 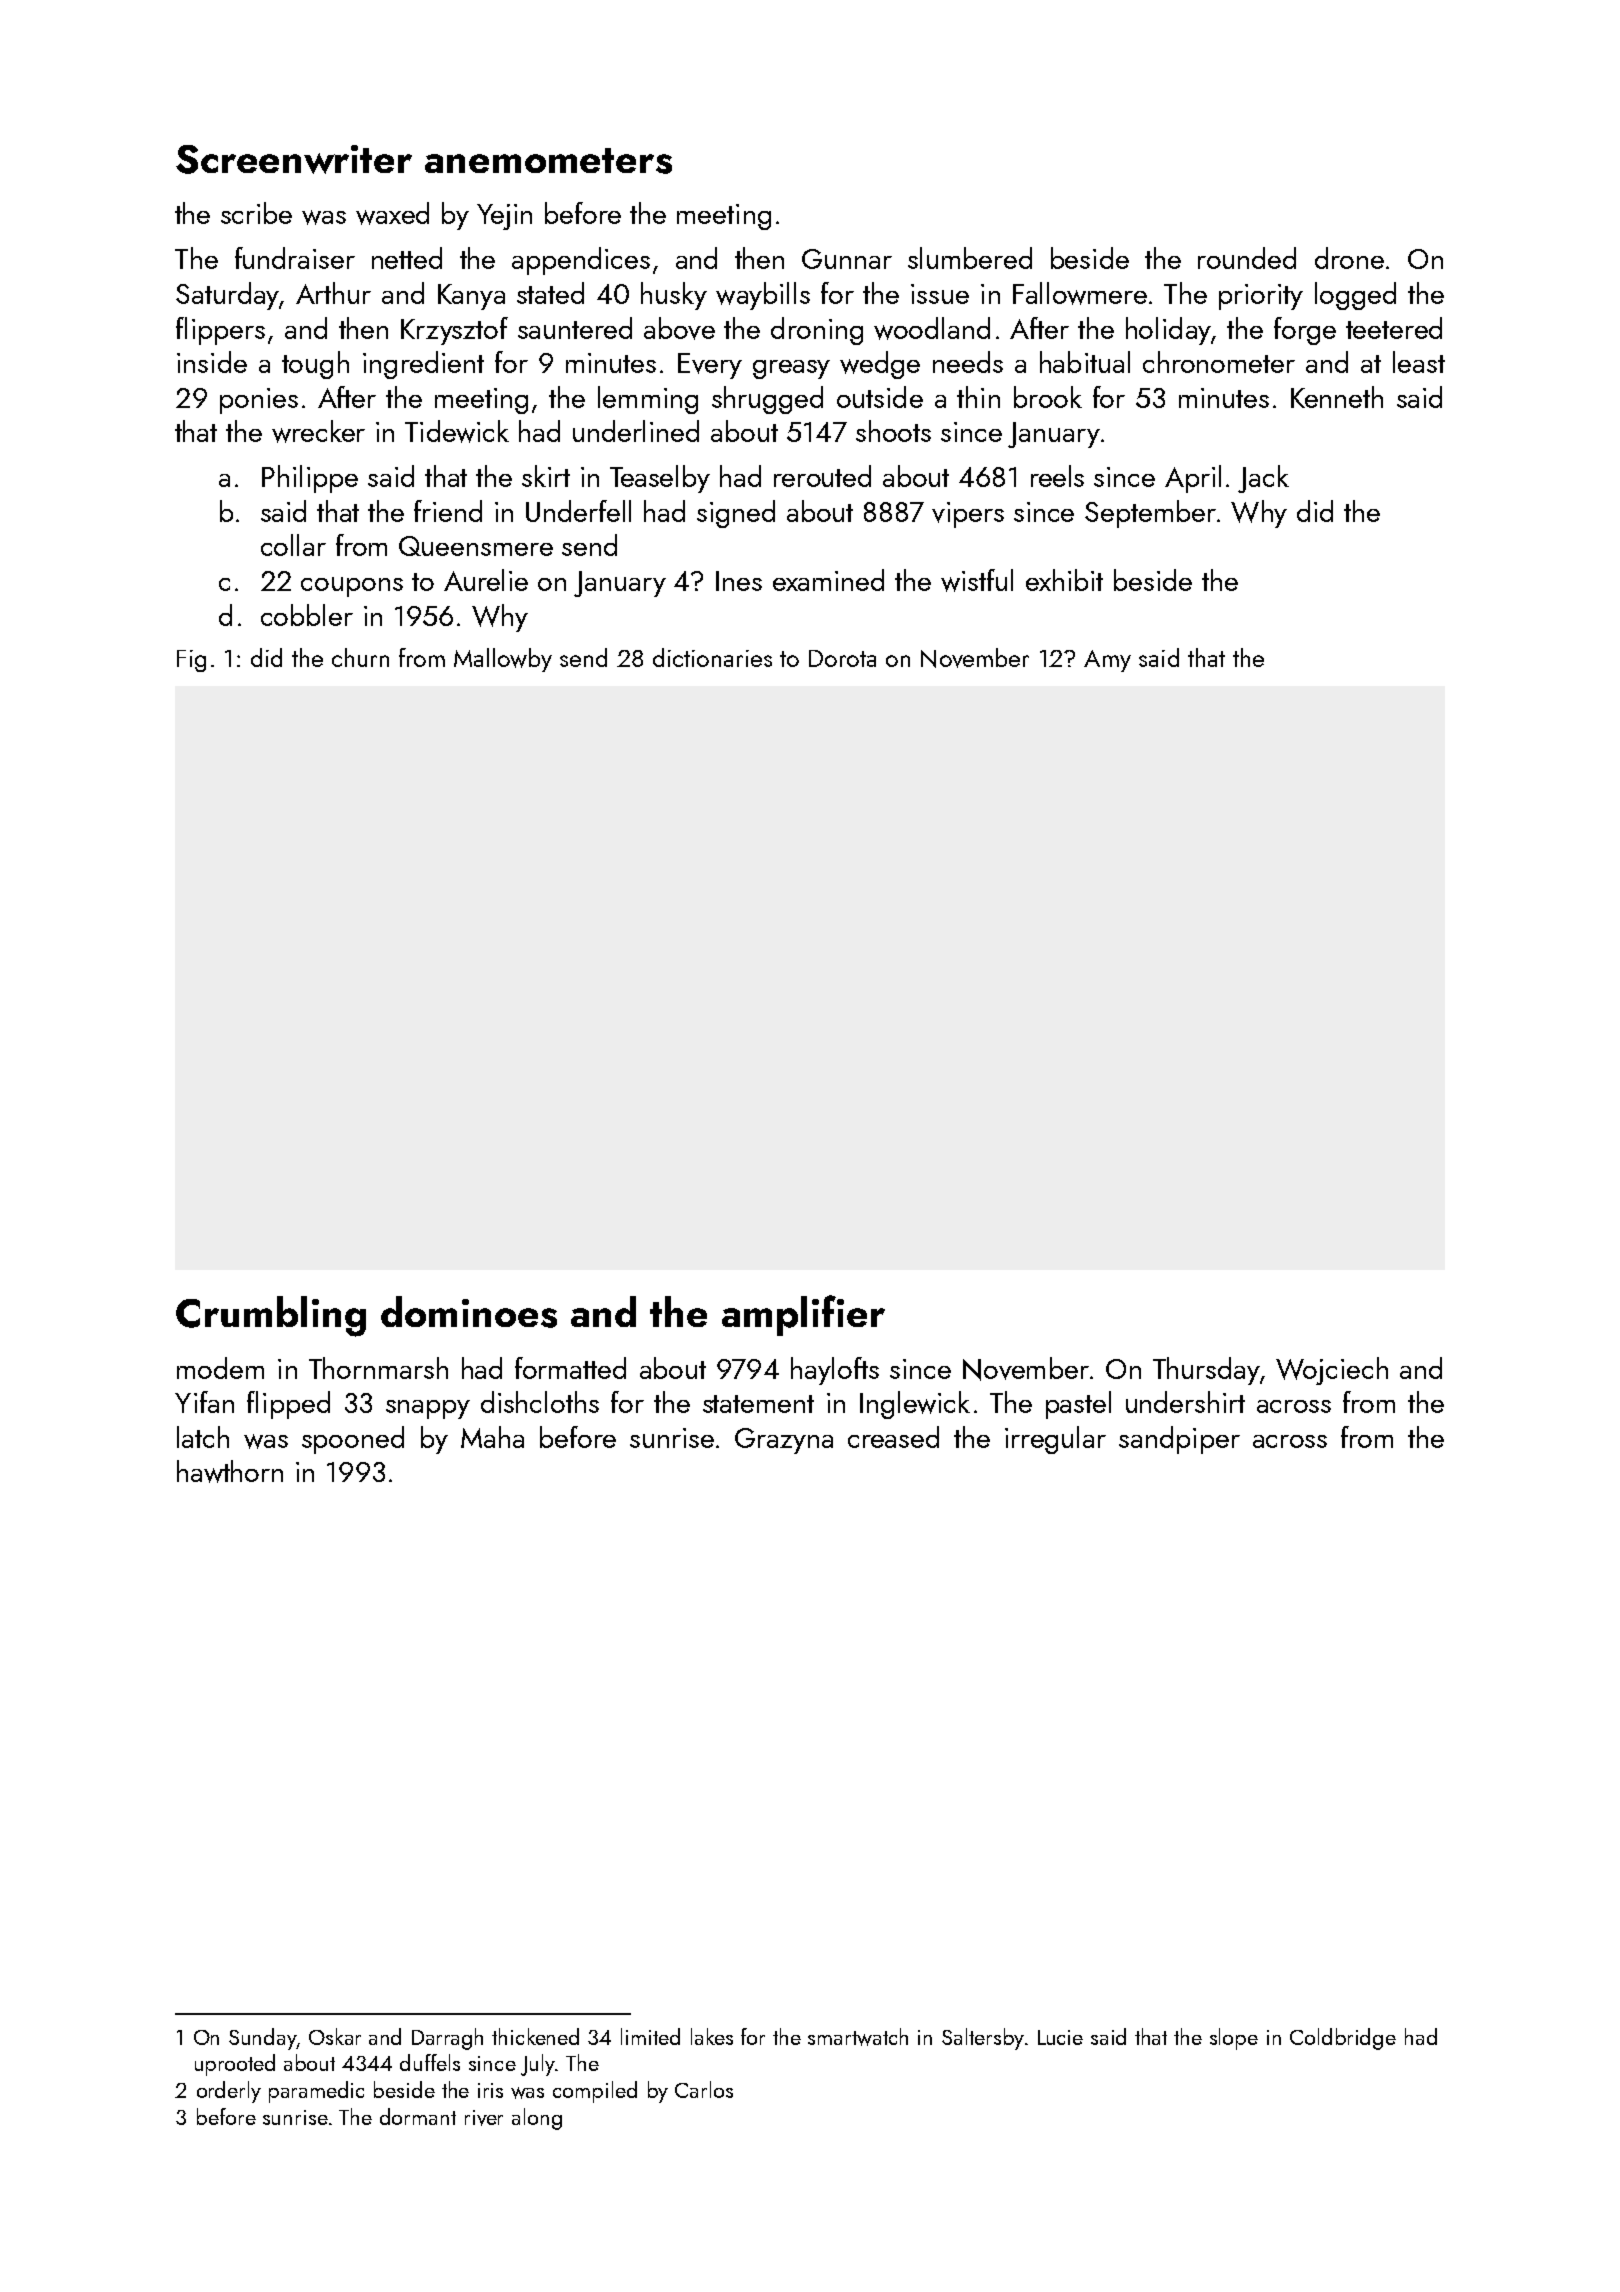 What do you see at coordinates (858, 2037) in the page?
I see `smartwatch` at bounding box center [858, 2037].
